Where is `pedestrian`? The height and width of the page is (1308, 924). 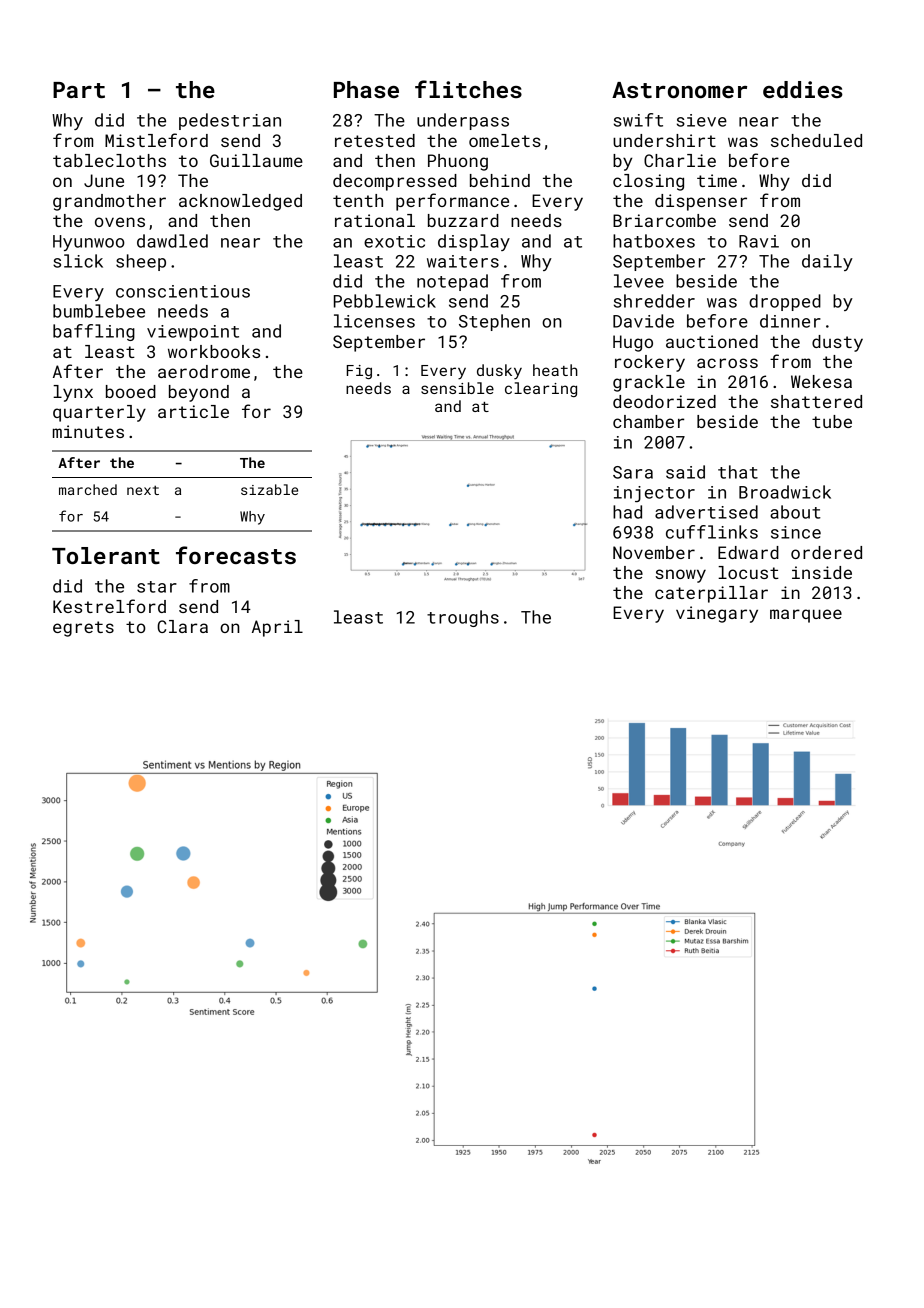 pedestrian is located at coordinates (230, 121).
